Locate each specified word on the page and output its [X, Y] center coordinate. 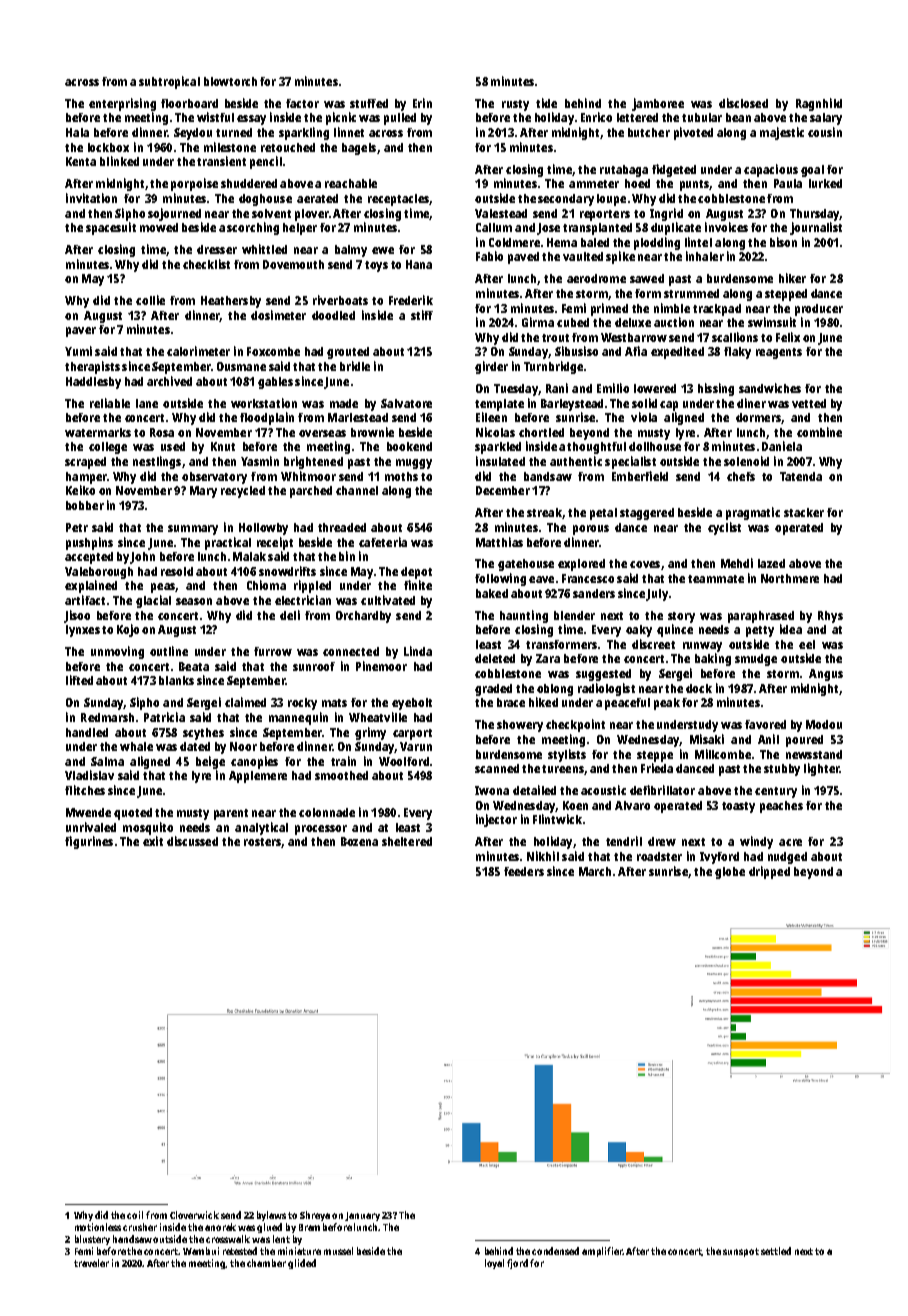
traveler [91, 1263]
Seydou [193, 134]
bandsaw [548, 476]
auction [674, 322]
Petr [77, 527]
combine [819, 432]
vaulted [583, 256]
